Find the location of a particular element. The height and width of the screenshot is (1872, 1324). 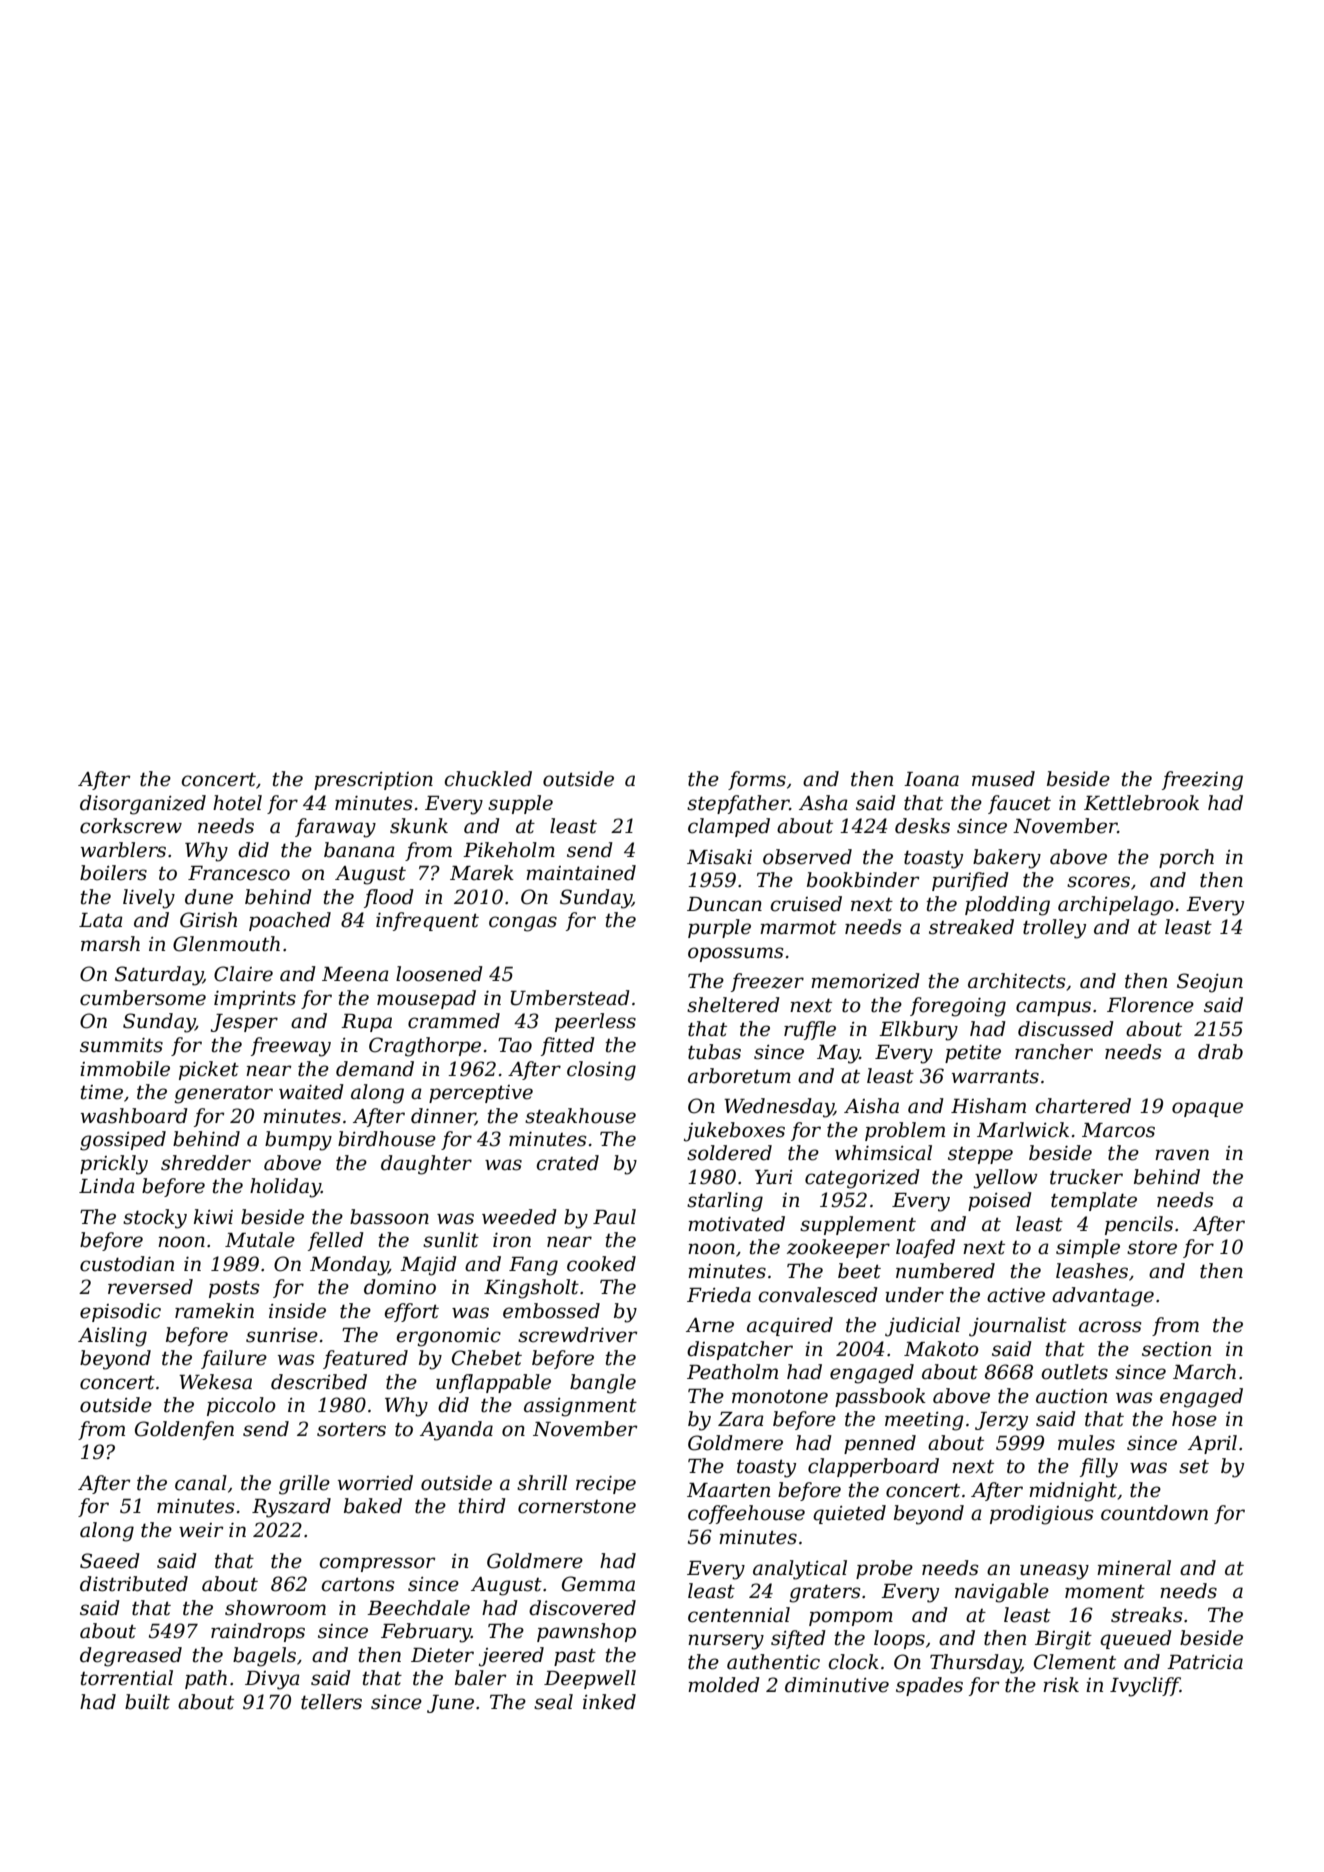

forms is located at coordinates (757, 780).
